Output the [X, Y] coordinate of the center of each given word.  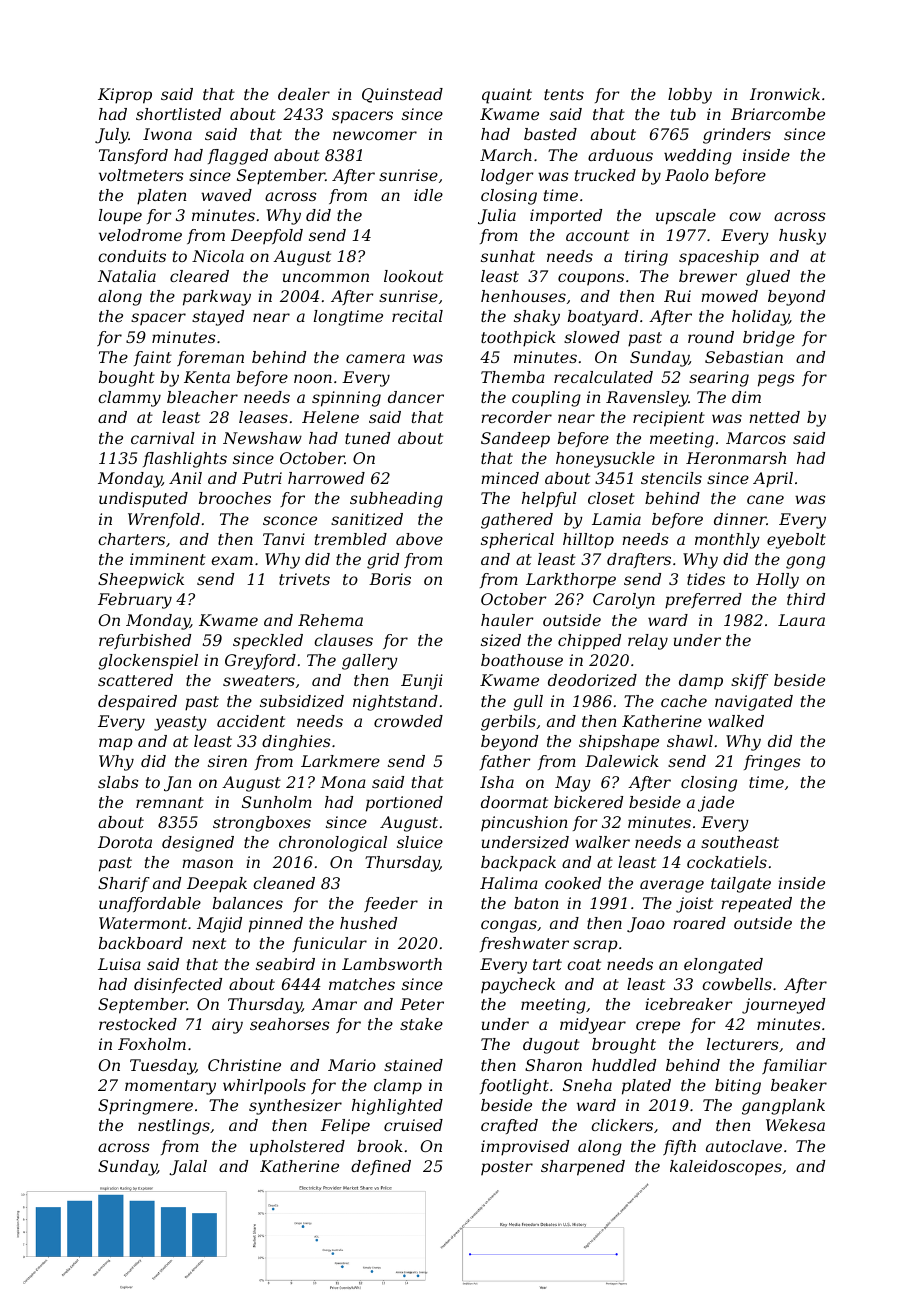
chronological [333, 844]
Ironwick [785, 94]
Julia [497, 217]
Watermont [143, 923]
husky [802, 237]
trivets [304, 579]
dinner [740, 519]
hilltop [588, 541]
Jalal [188, 1168]
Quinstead [402, 95]
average [672, 886]
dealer [304, 94]
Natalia [127, 276]
